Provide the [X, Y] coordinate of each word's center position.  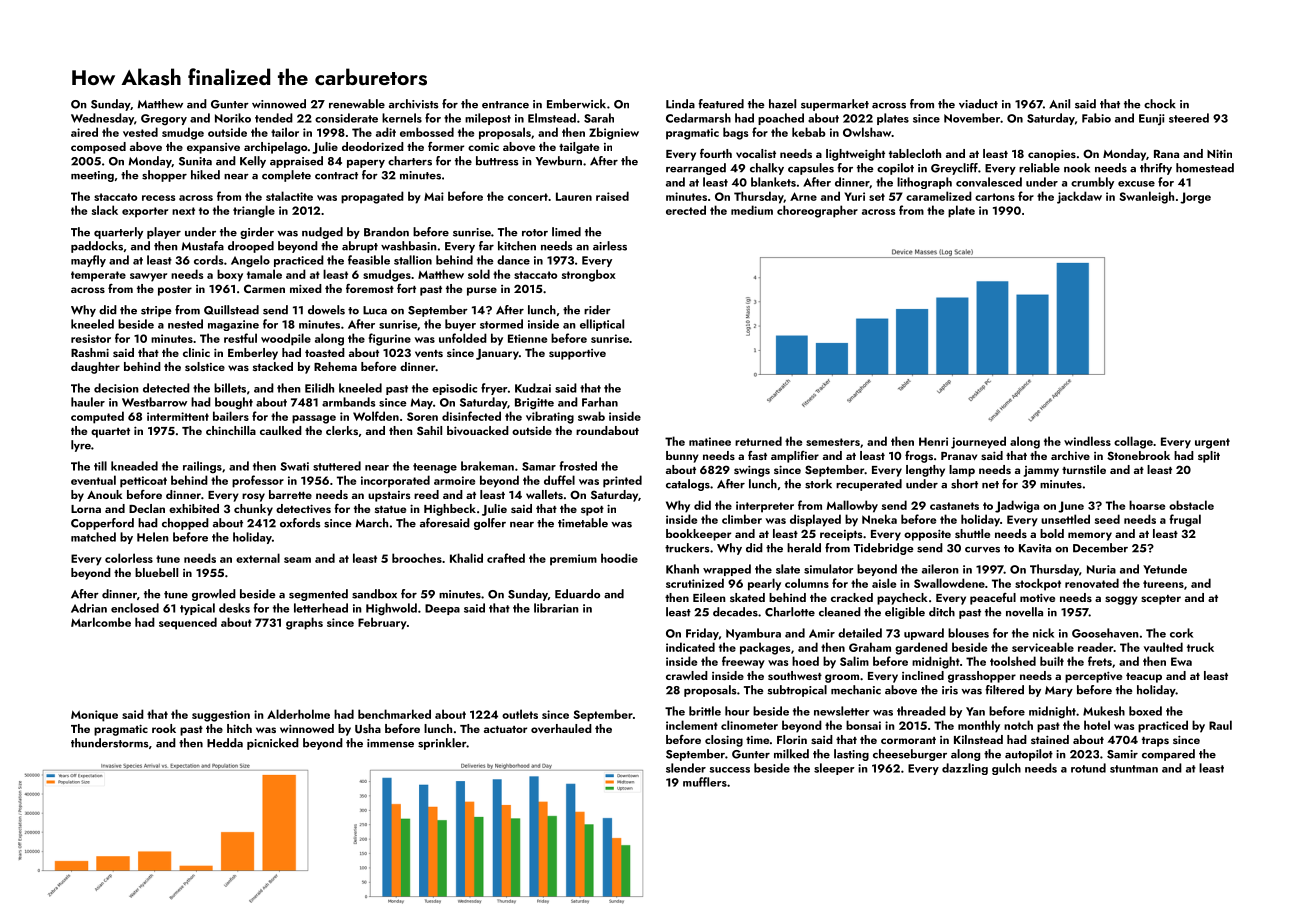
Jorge [1195, 198]
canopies [1052, 155]
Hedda [225, 743]
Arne [803, 196]
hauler [88, 402]
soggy [1121, 600]
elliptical [602, 325]
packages [765, 648]
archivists [413, 104]
